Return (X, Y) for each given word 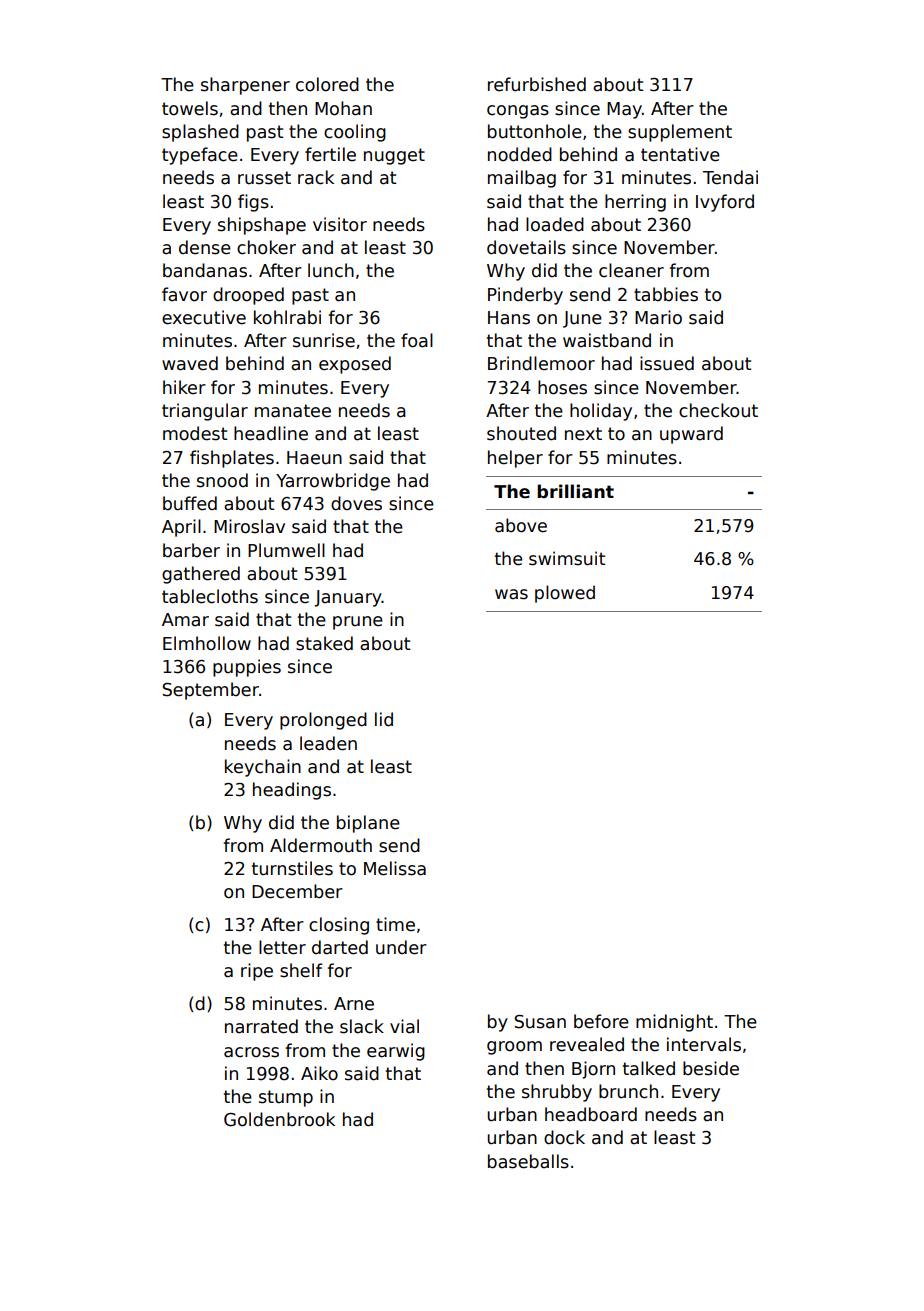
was (511, 594)
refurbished (537, 84)
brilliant (575, 491)
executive (204, 317)
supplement (680, 133)
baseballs (528, 1161)
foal (417, 340)
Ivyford (725, 203)
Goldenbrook (279, 1119)
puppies (247, 668)
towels (190, 108)
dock (564, 1137)
